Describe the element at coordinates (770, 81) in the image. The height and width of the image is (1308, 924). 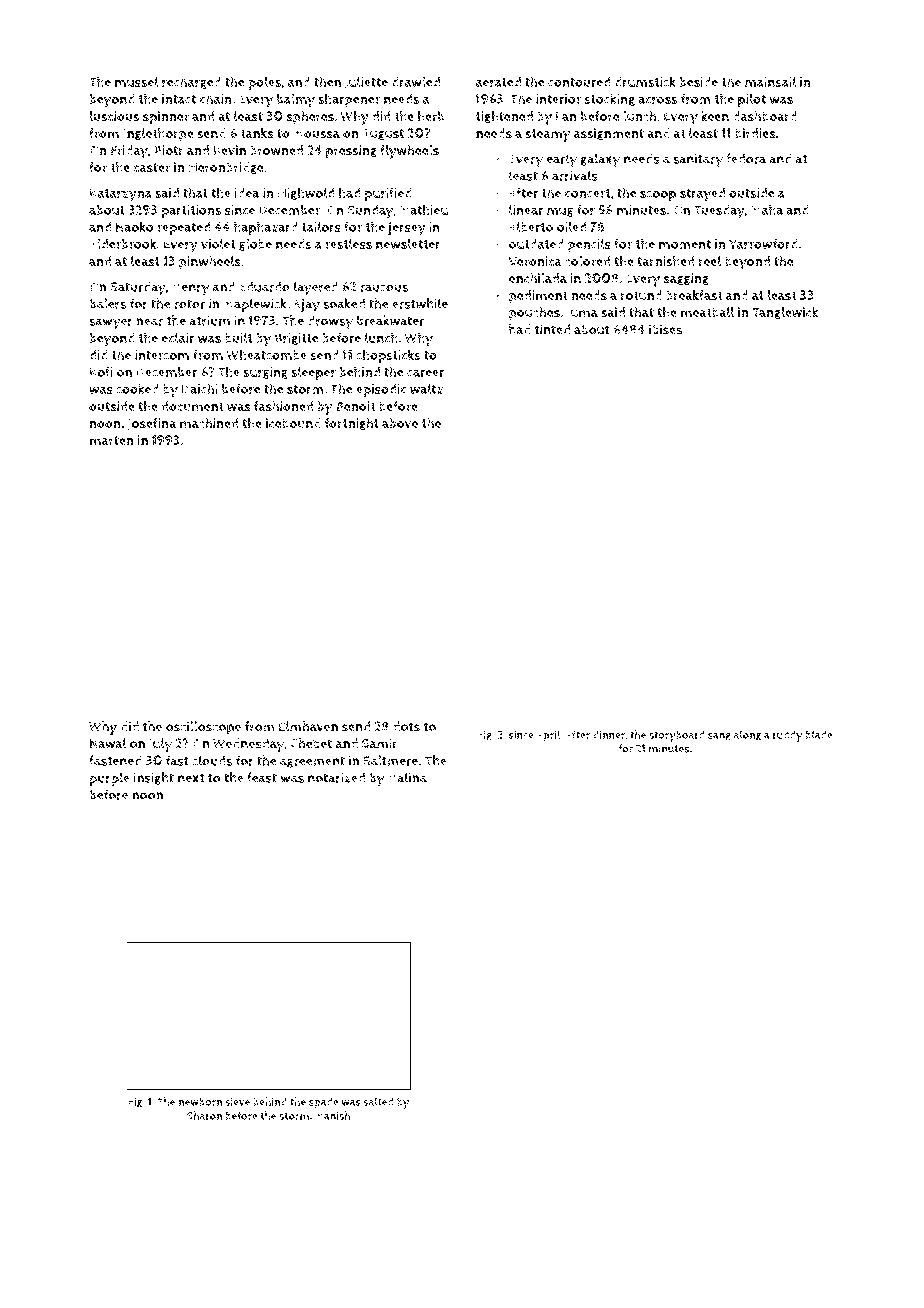
I see `mainsail` at that location.
